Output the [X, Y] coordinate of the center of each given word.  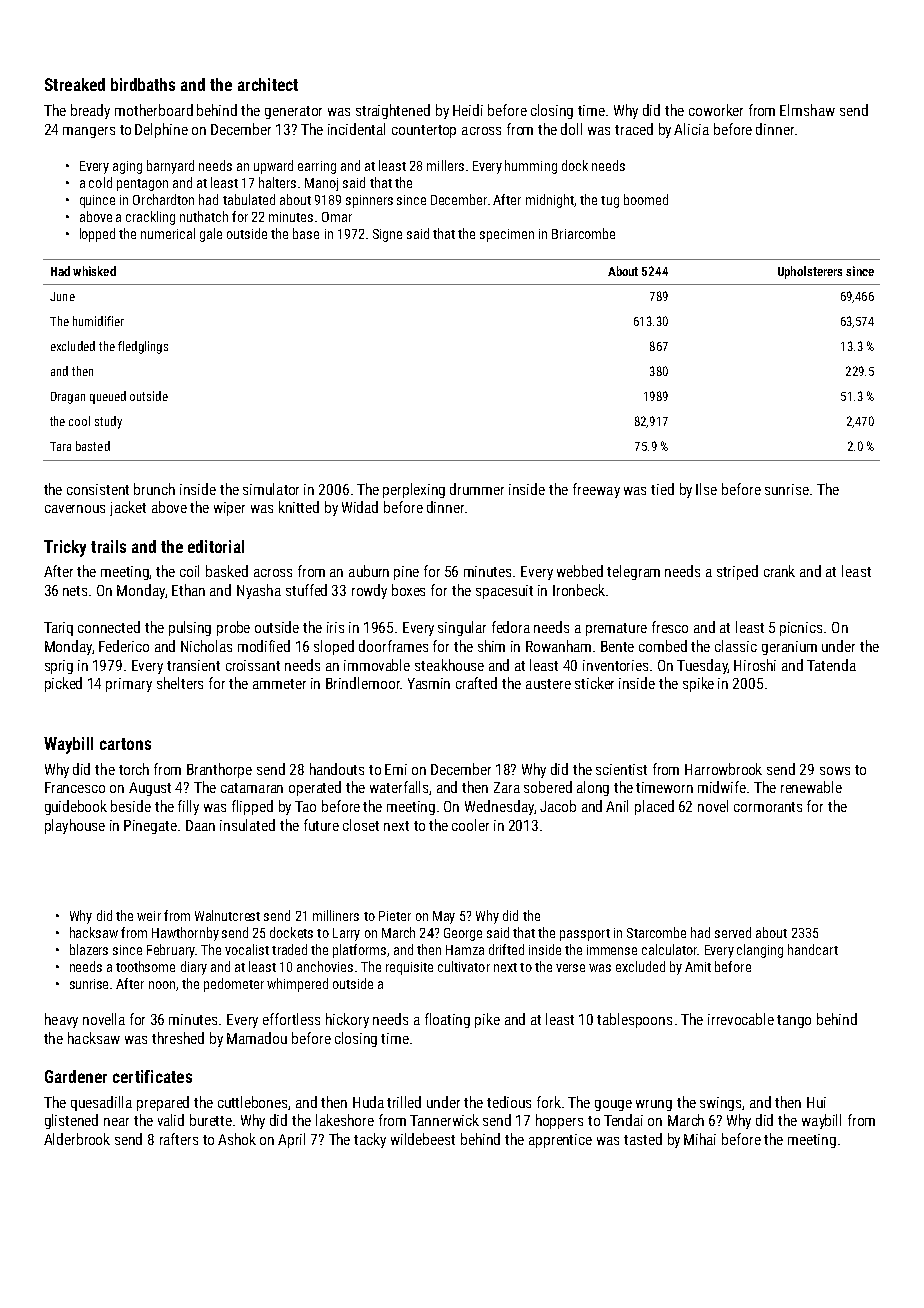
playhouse [75, 826]
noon [162, 985]
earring [317, 167]
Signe [387, 235]
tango [794, 1021]
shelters [180, 683]
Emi [396, 769]
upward [273, 167]
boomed [646, 199]
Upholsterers [810, 272]
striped [737, 572]
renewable [811, 787]
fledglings [143, 347]
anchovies [325, 966]
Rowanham [558, 646]
